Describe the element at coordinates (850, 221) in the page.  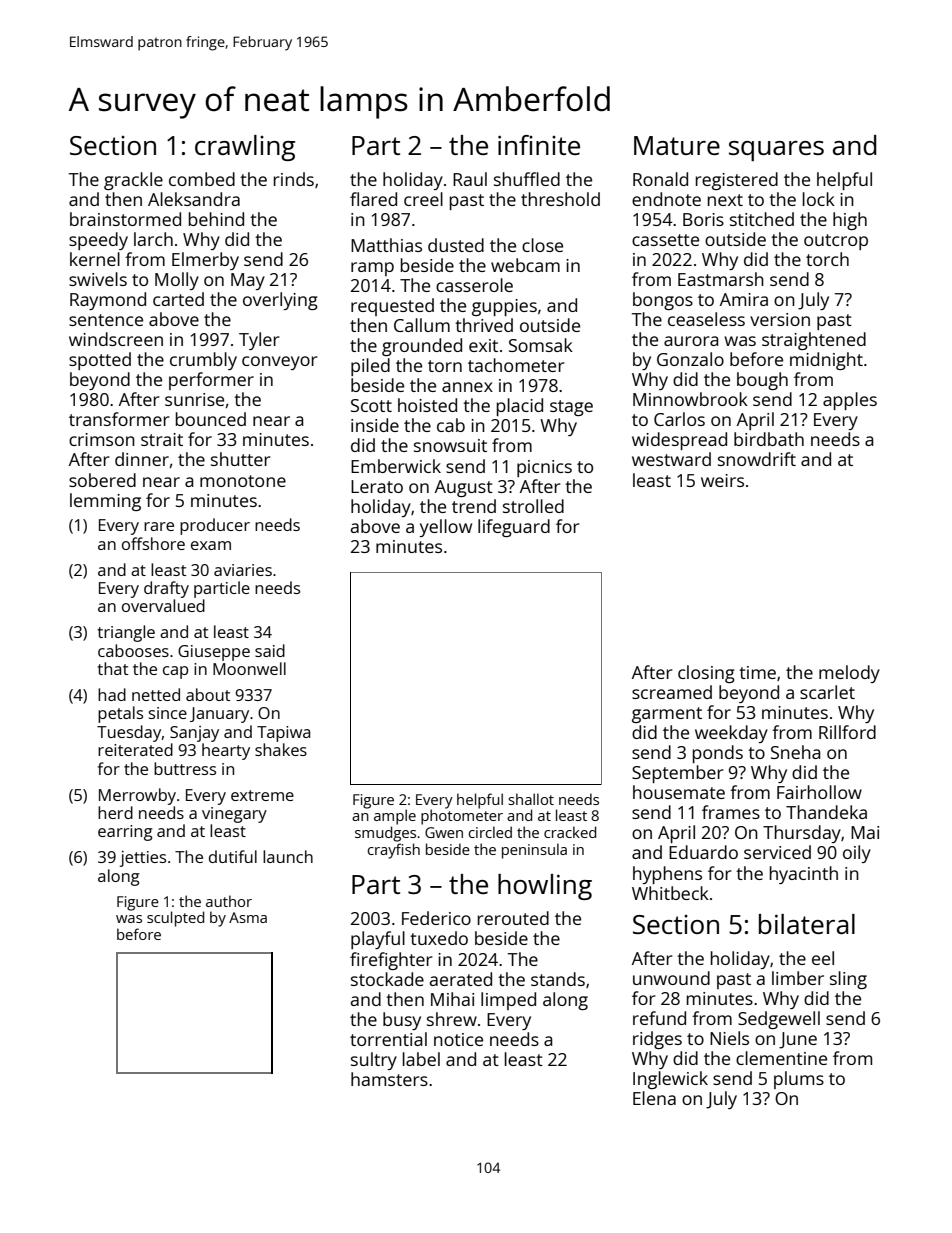
I see `high` at that location.
